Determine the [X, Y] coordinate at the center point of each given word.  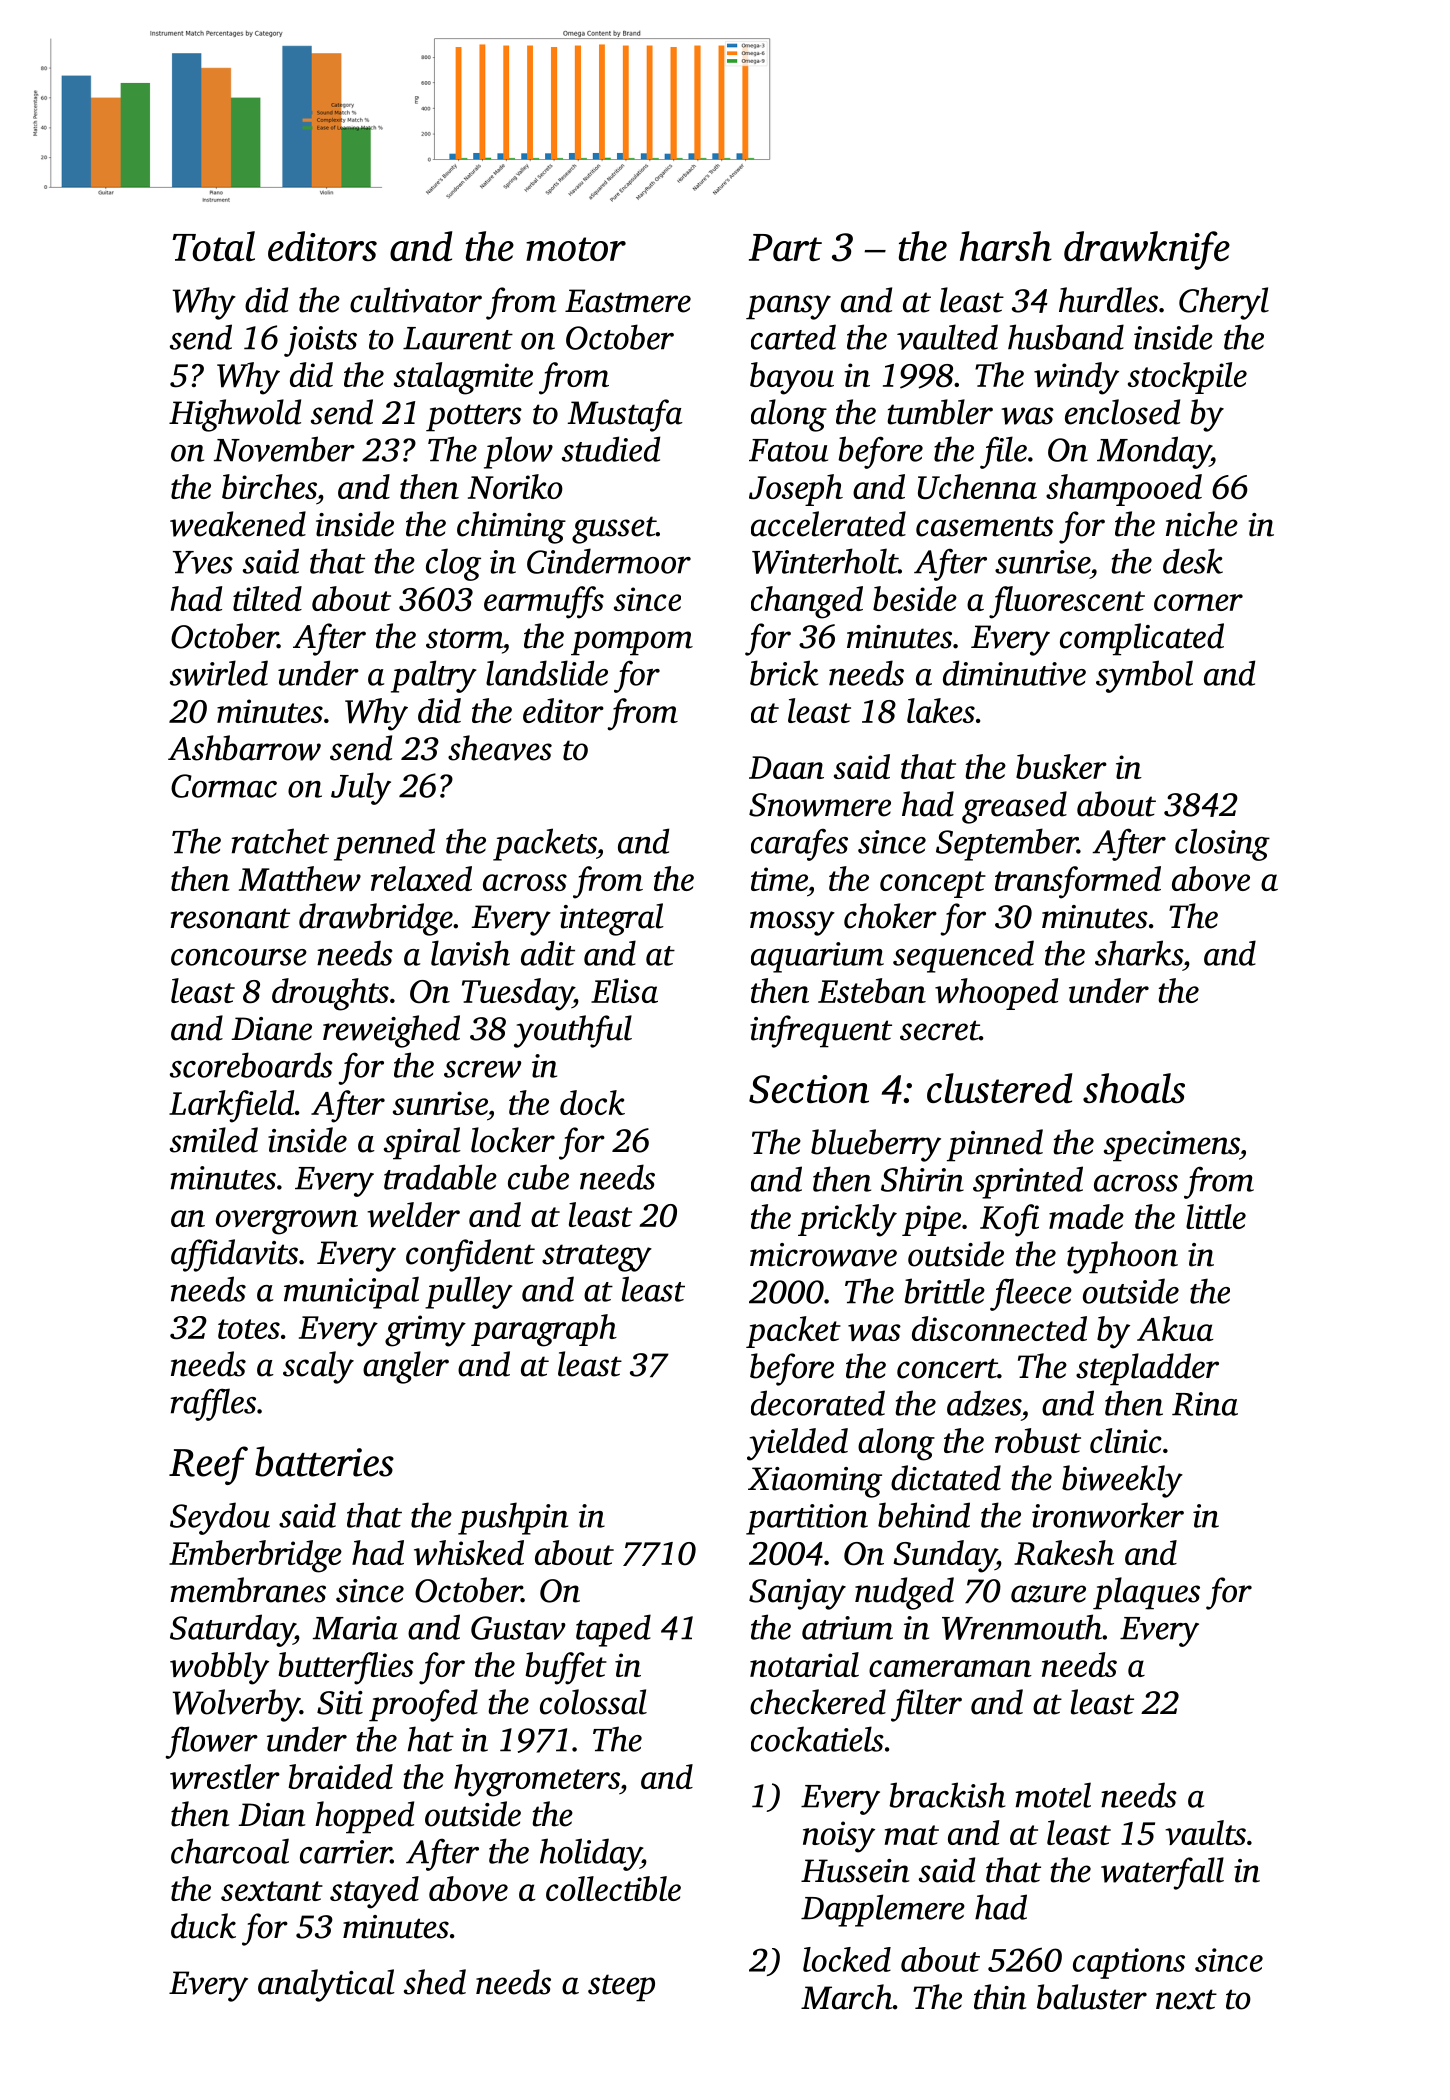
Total [213, 246]
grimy [425, 1331]
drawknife [1147, 250]
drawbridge [376, 919]
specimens [1172, 1146]
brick [784, 673]
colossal [593, 1702]
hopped [364, 1817]
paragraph [544, 1330]
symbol [1144, 676]
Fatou [788, 450]
